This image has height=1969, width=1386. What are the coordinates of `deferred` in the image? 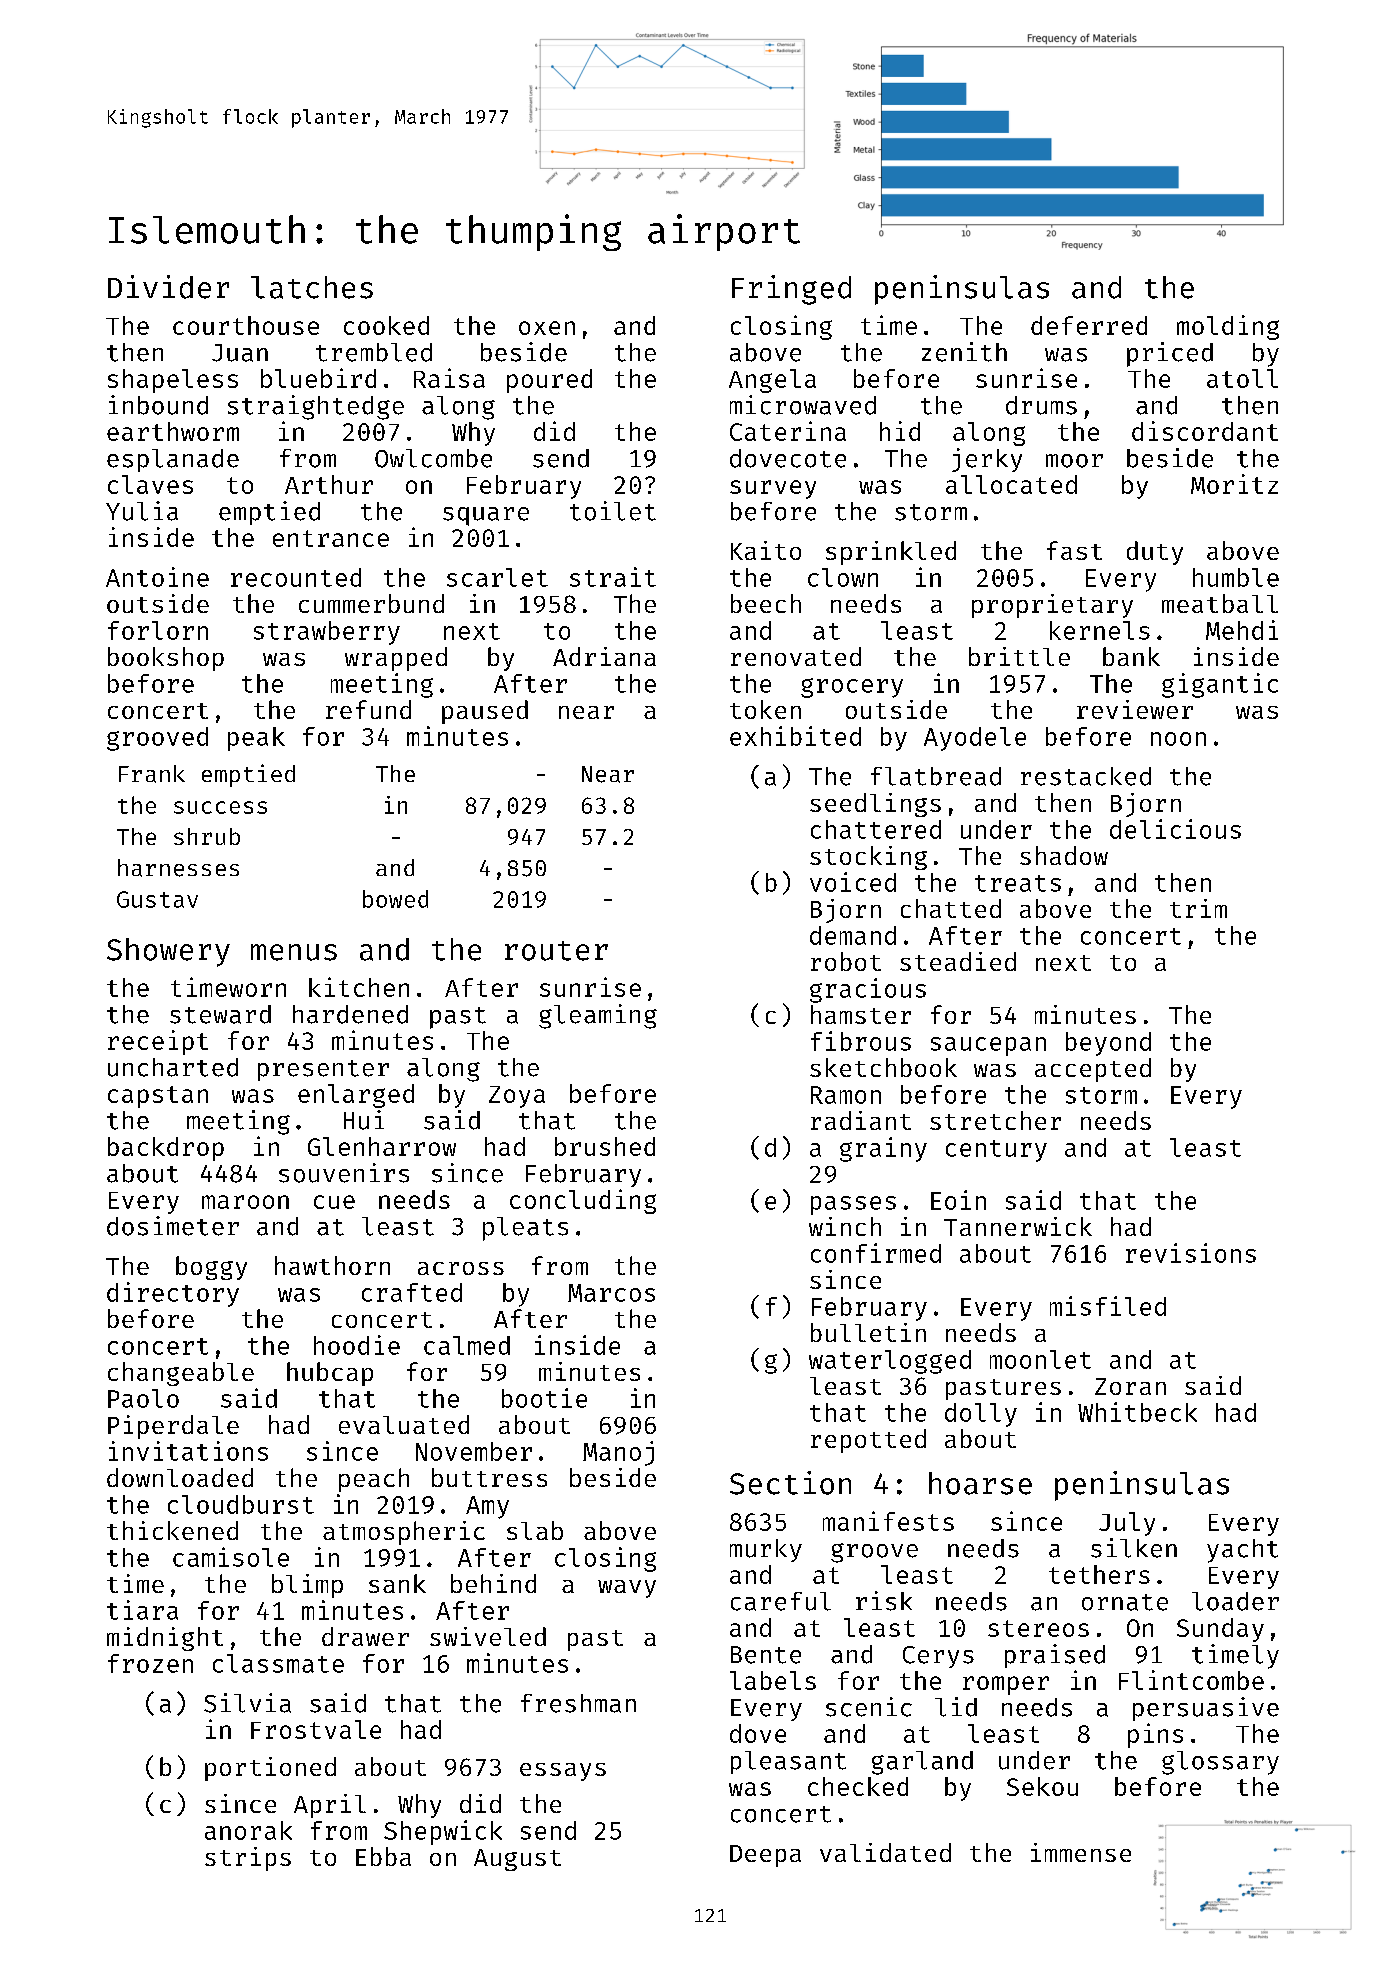 It's located at (1089, 325).
